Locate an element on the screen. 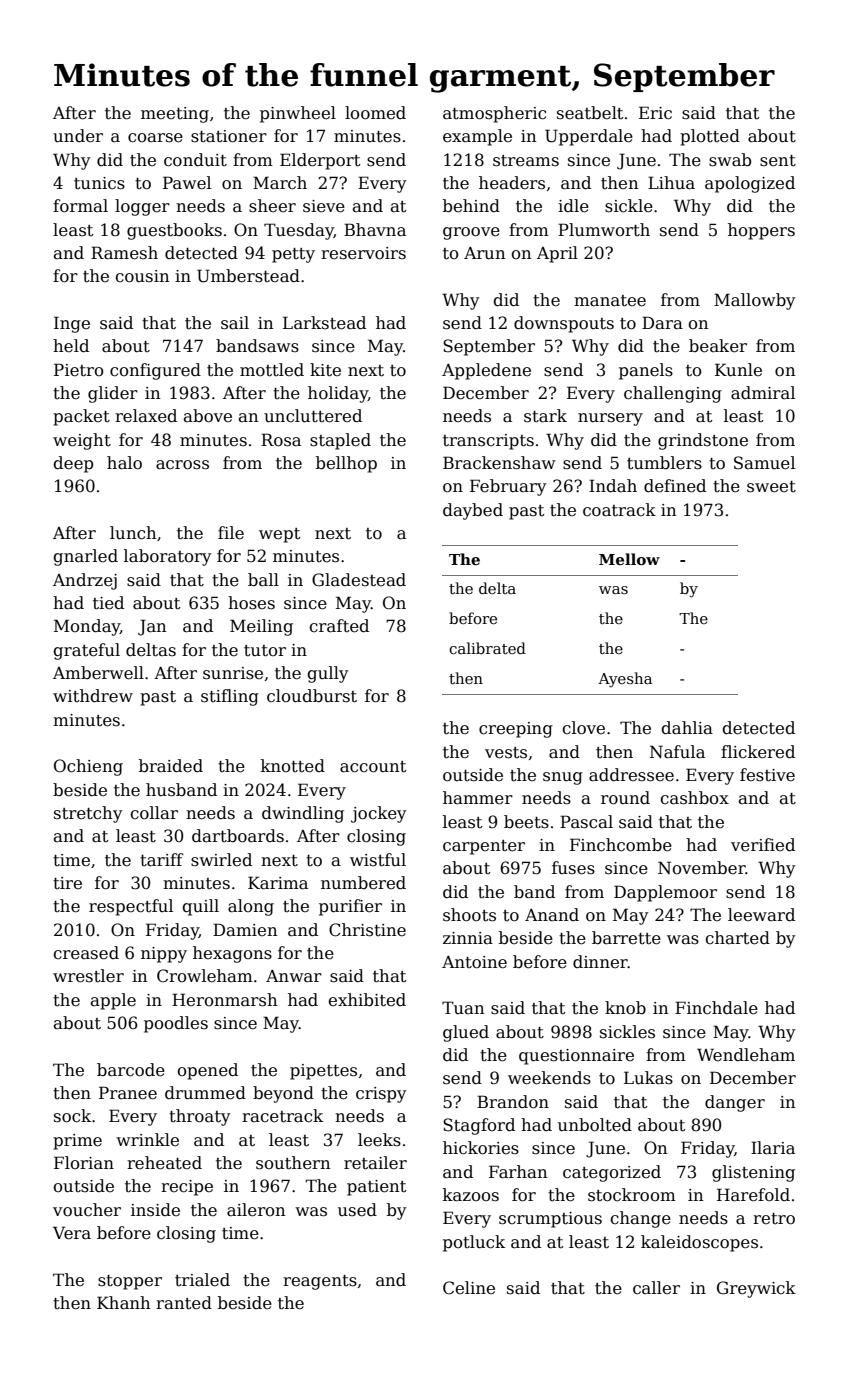 The width and height of the screenshot is (849, 1400). daybed is located at coordinates (473, 511).
